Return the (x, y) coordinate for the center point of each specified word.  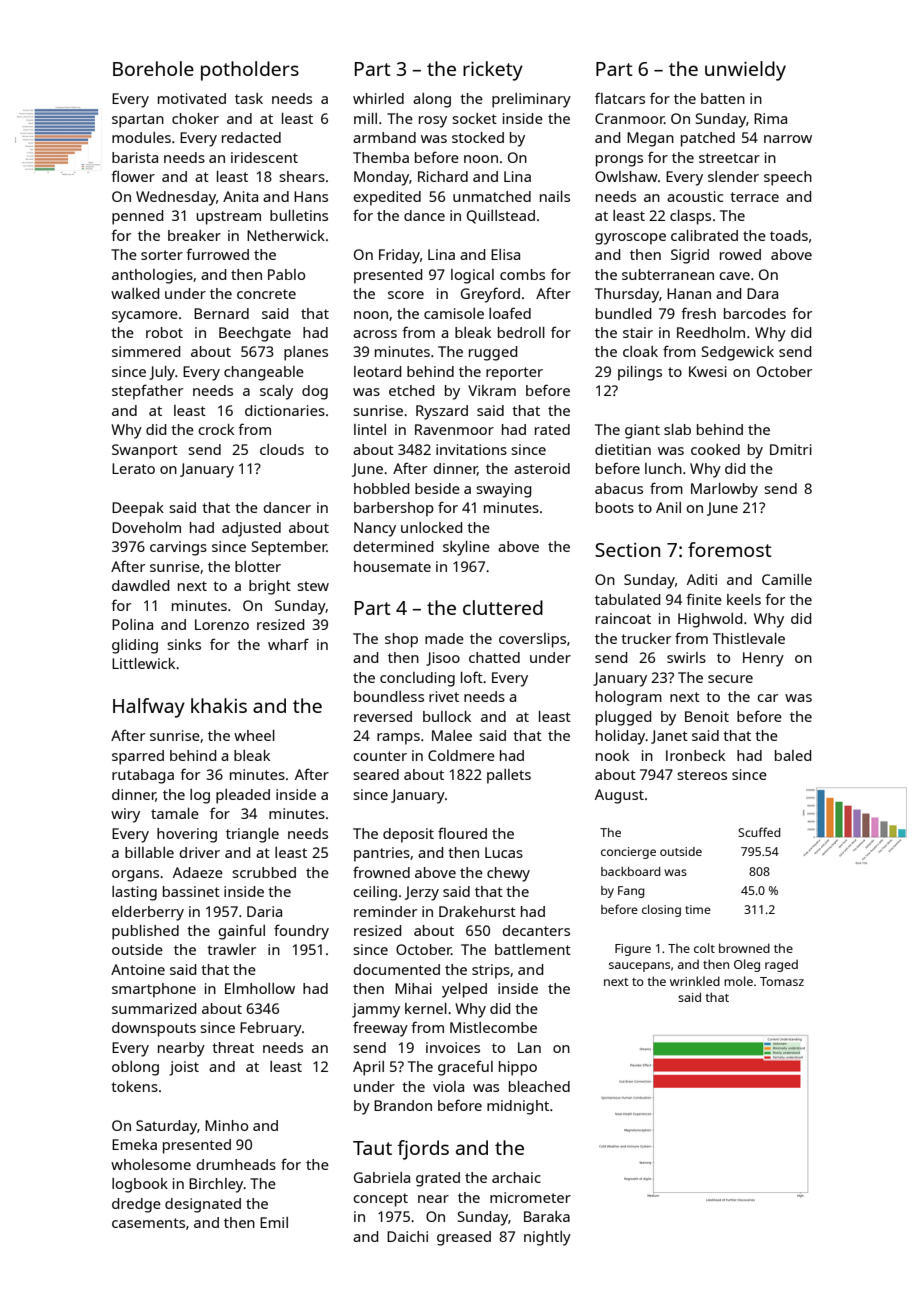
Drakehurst (477, 911)
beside (437, 488)
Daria (264, 911)
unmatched (492, 196)
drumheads (236, 1164)
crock (216, 429)
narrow (788, 139)
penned (137, 217)
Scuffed (759, 832)
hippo (518, 1068)
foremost (730, 549)
